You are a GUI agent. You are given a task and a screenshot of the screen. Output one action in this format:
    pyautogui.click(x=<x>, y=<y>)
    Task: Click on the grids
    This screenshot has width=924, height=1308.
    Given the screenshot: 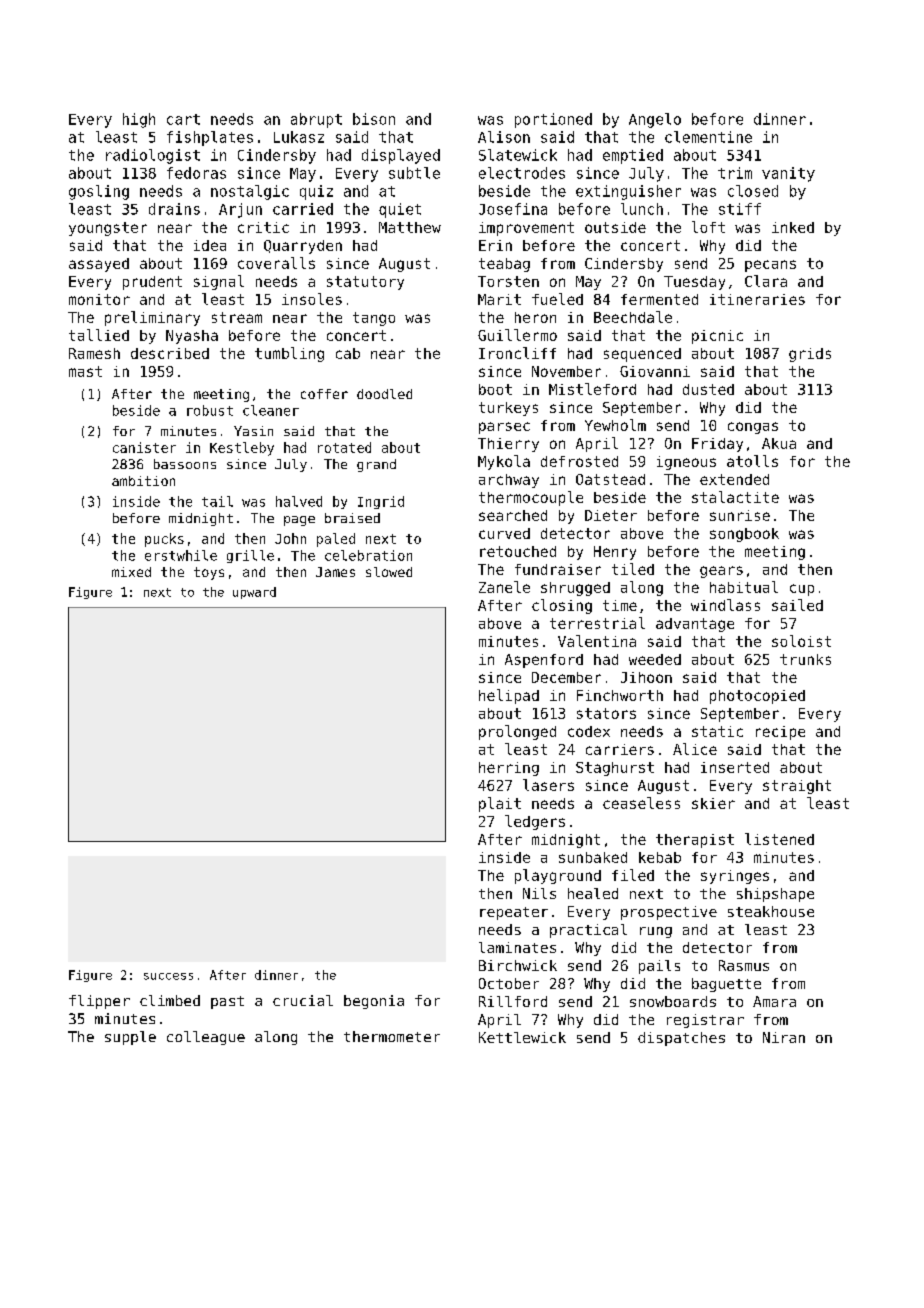 What is the action you would take?
    pyautogui.click(x=810, y=355)
